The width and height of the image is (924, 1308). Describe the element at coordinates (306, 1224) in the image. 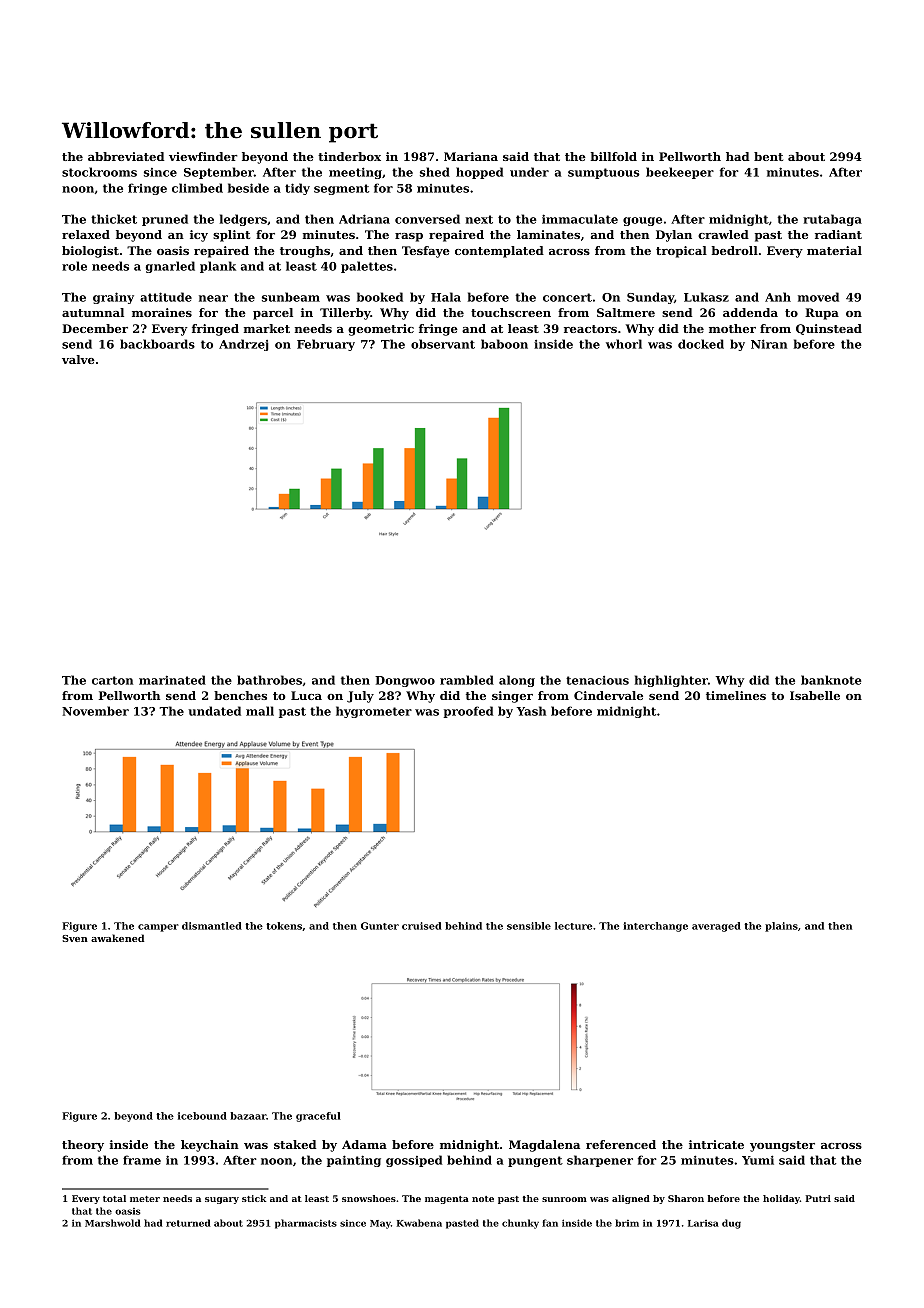

I see `pharmacists` at that location.
